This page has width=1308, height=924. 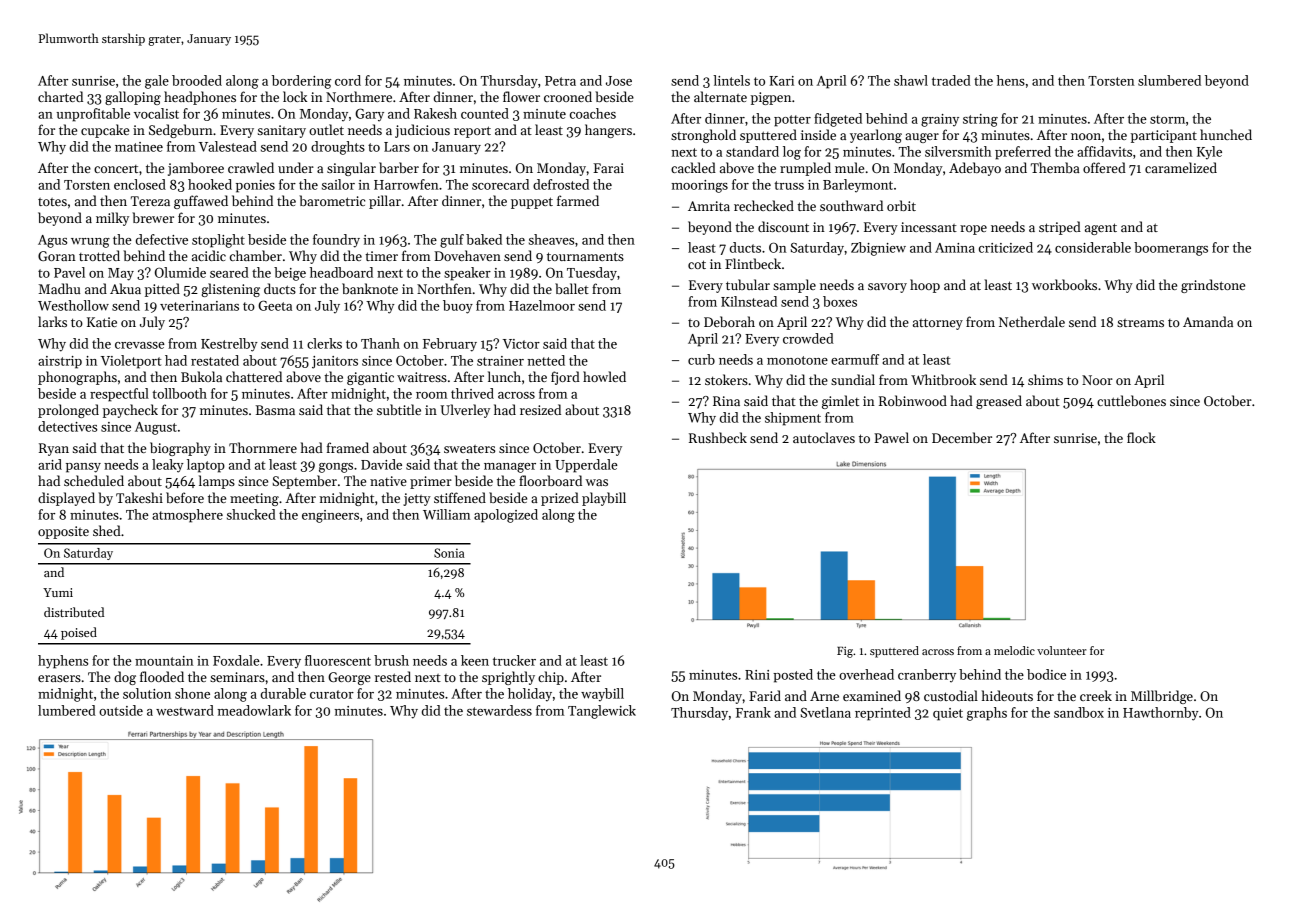 I want to click on Sonia, so click(x=449, y=553).
